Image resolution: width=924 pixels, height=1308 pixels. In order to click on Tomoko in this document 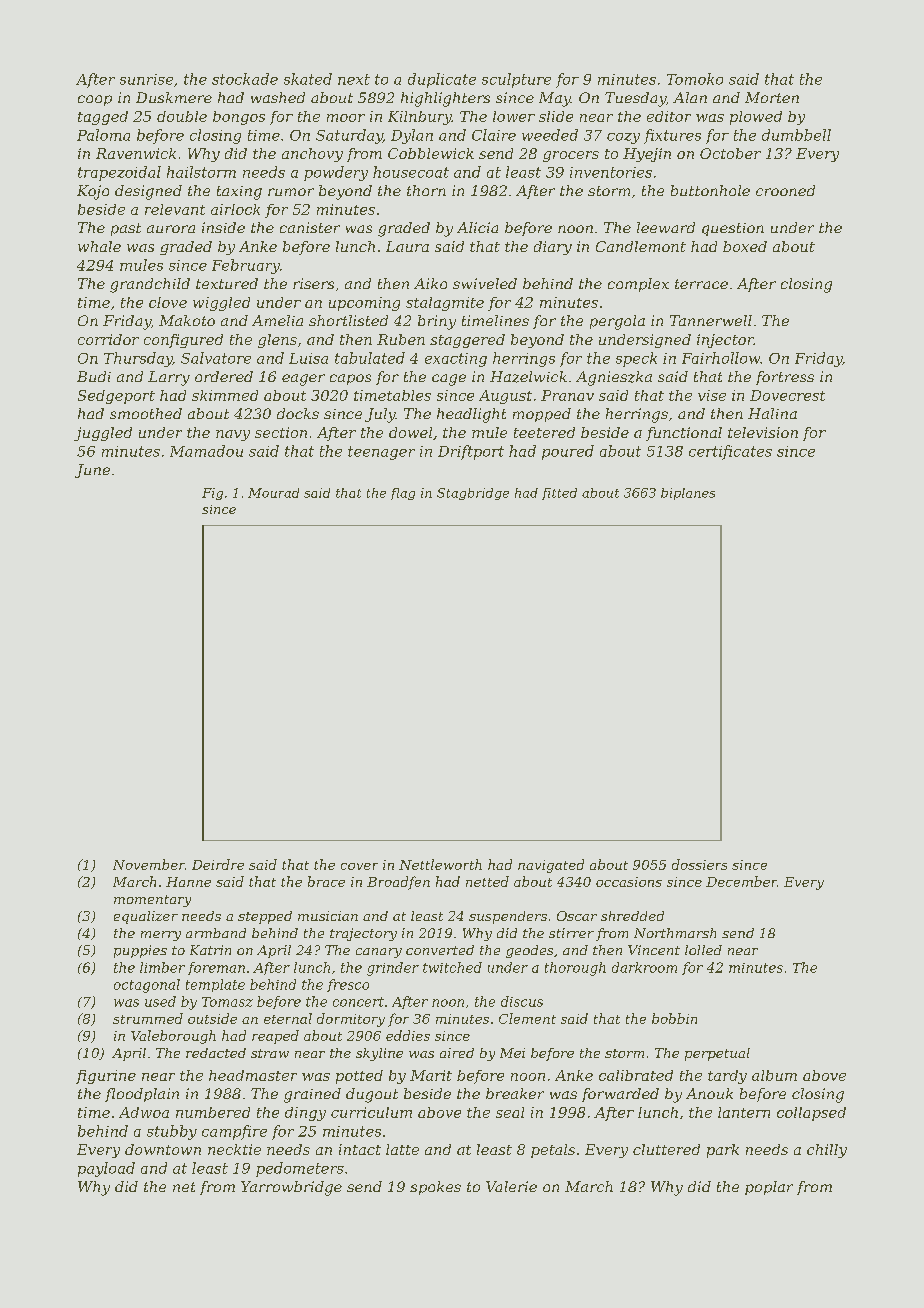, I will do `click(695, 79)`.
